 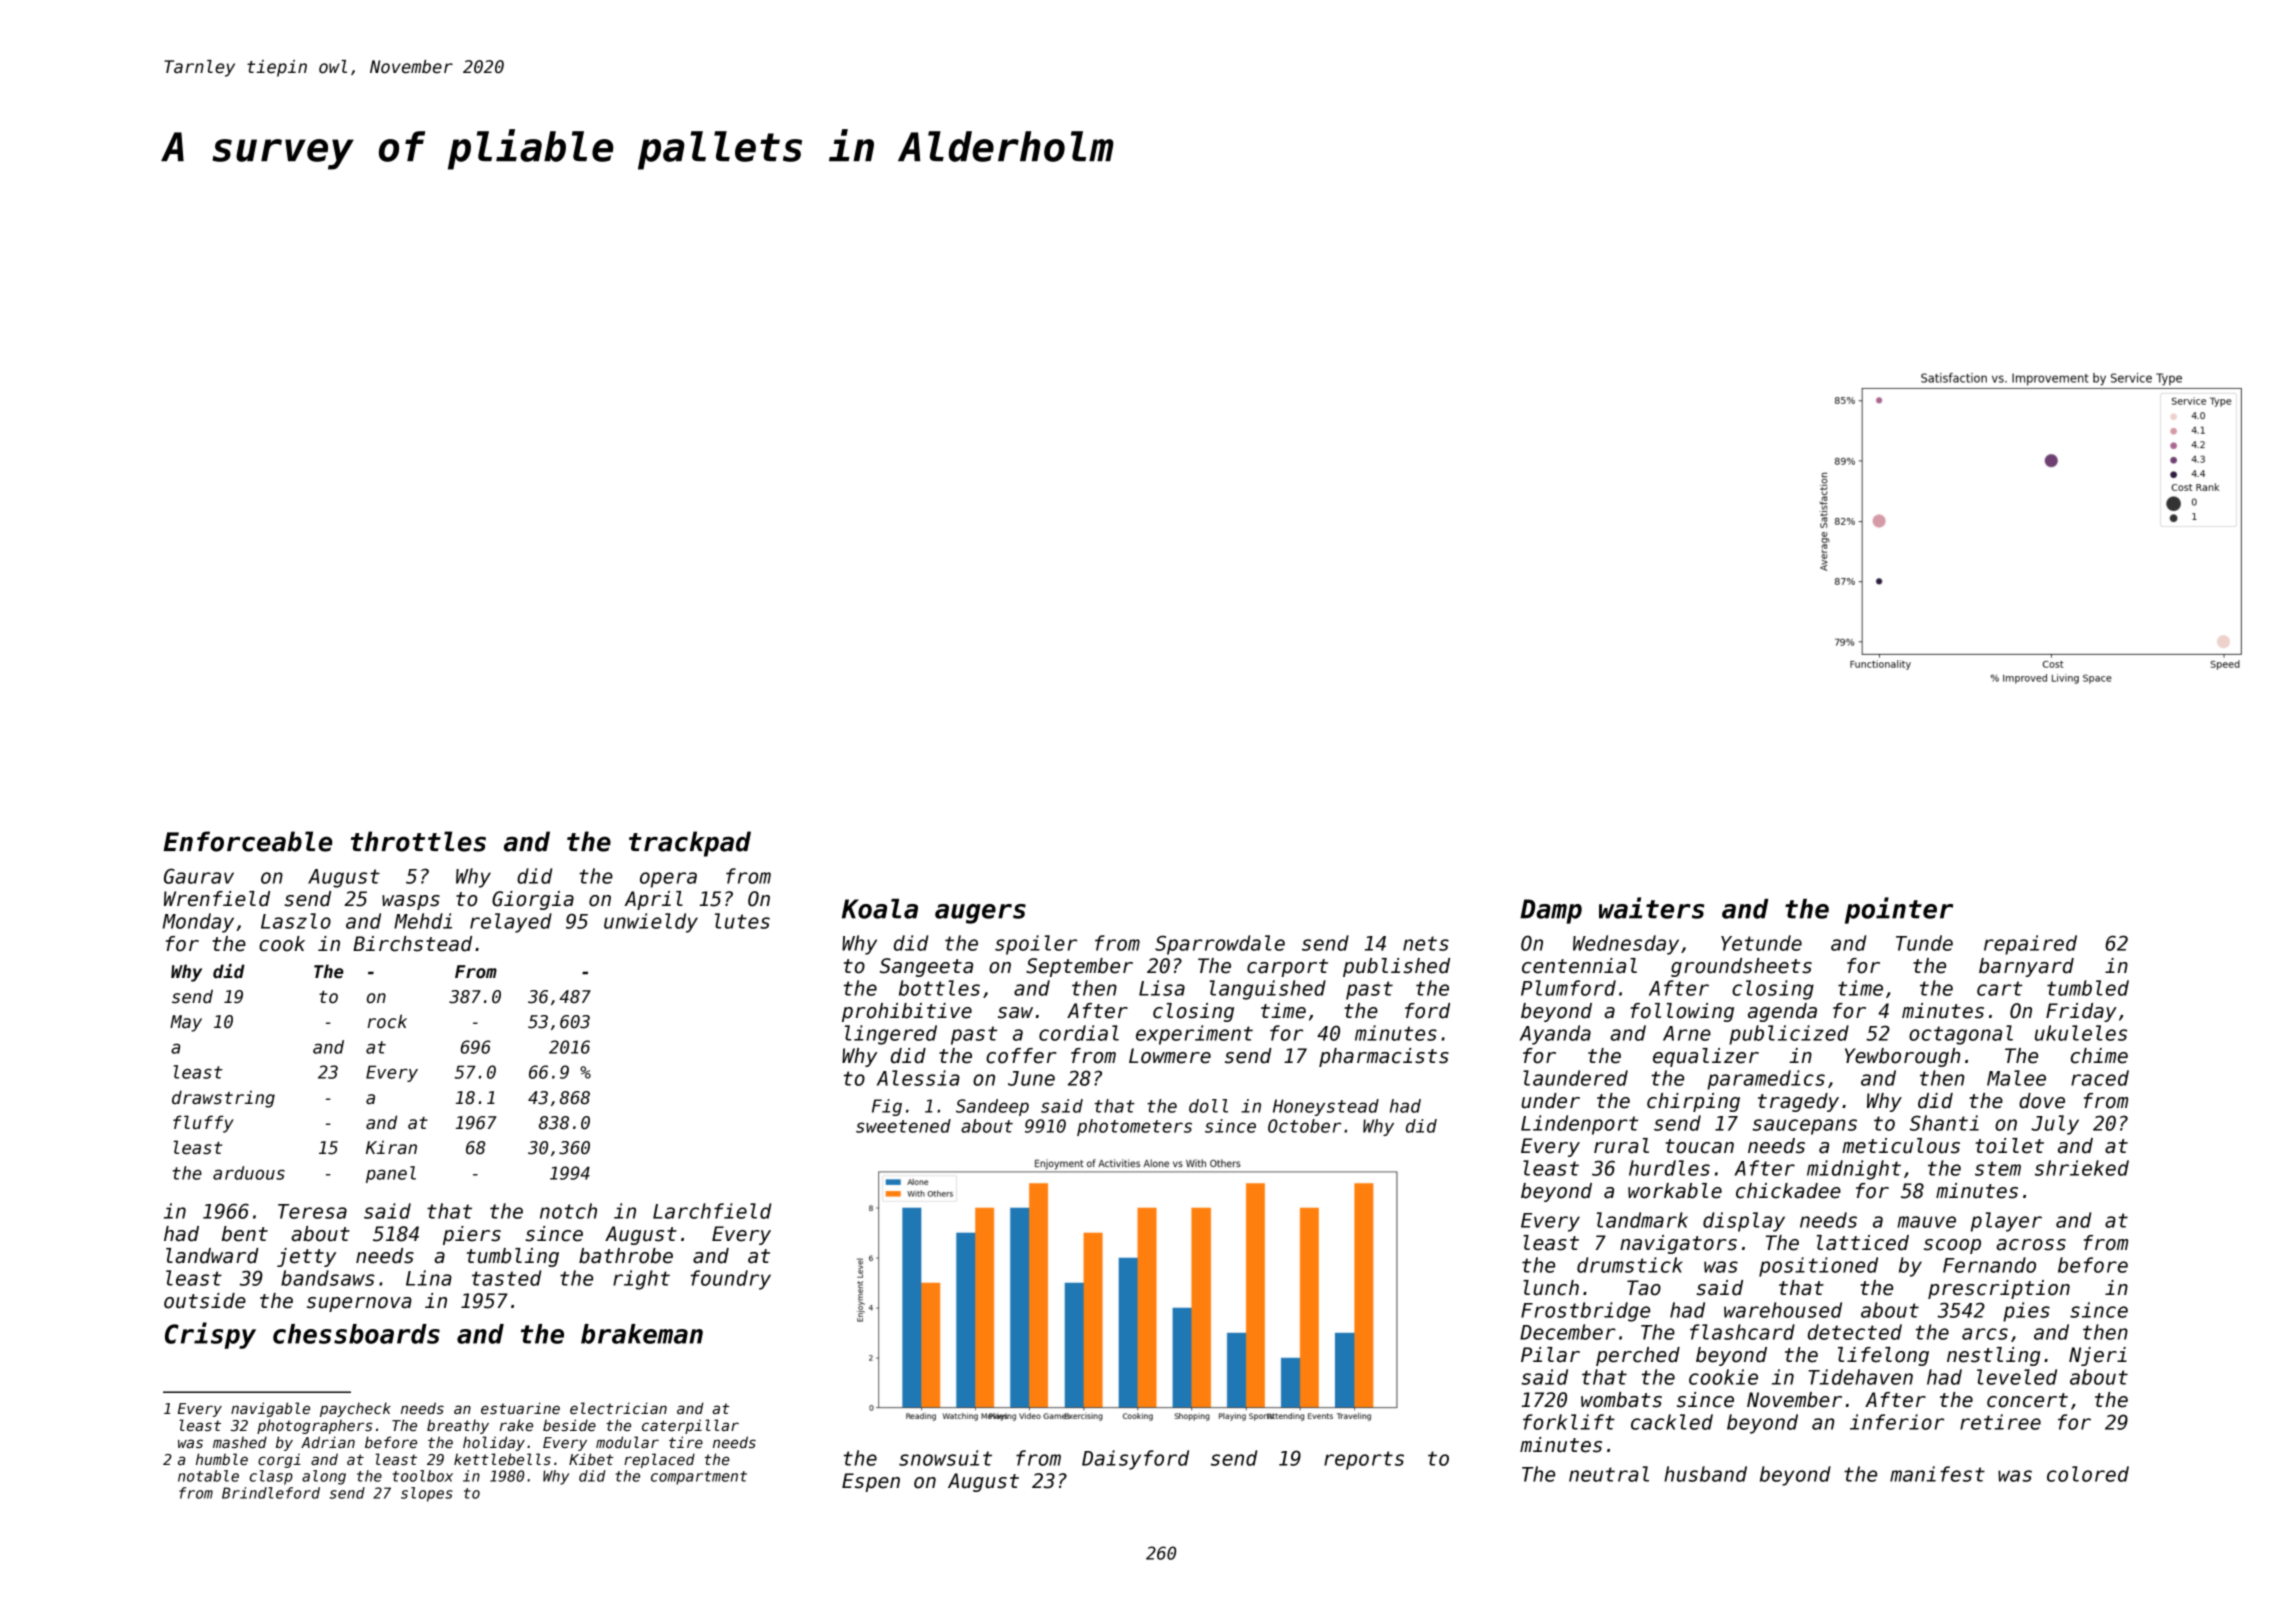 What do you see at coordinates (1579, 966) in the screenshot?
I see `centennial` at bounding box center [1579, 966].
